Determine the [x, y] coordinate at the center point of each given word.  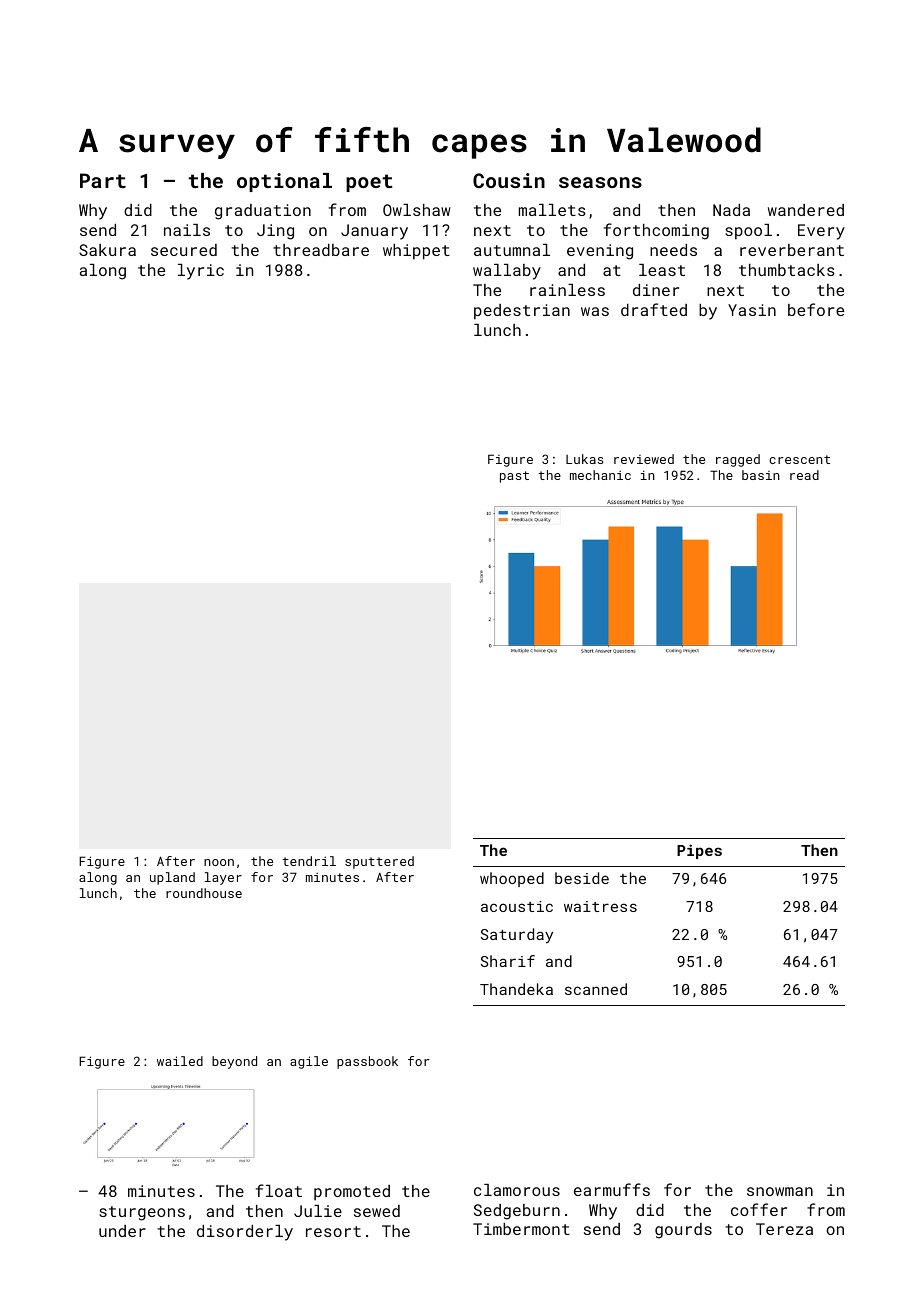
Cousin [509, 180]
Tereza [784, 1229]
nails [187, 230]
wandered [806, 210]
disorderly [245, 1233]
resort [333, 1231]
